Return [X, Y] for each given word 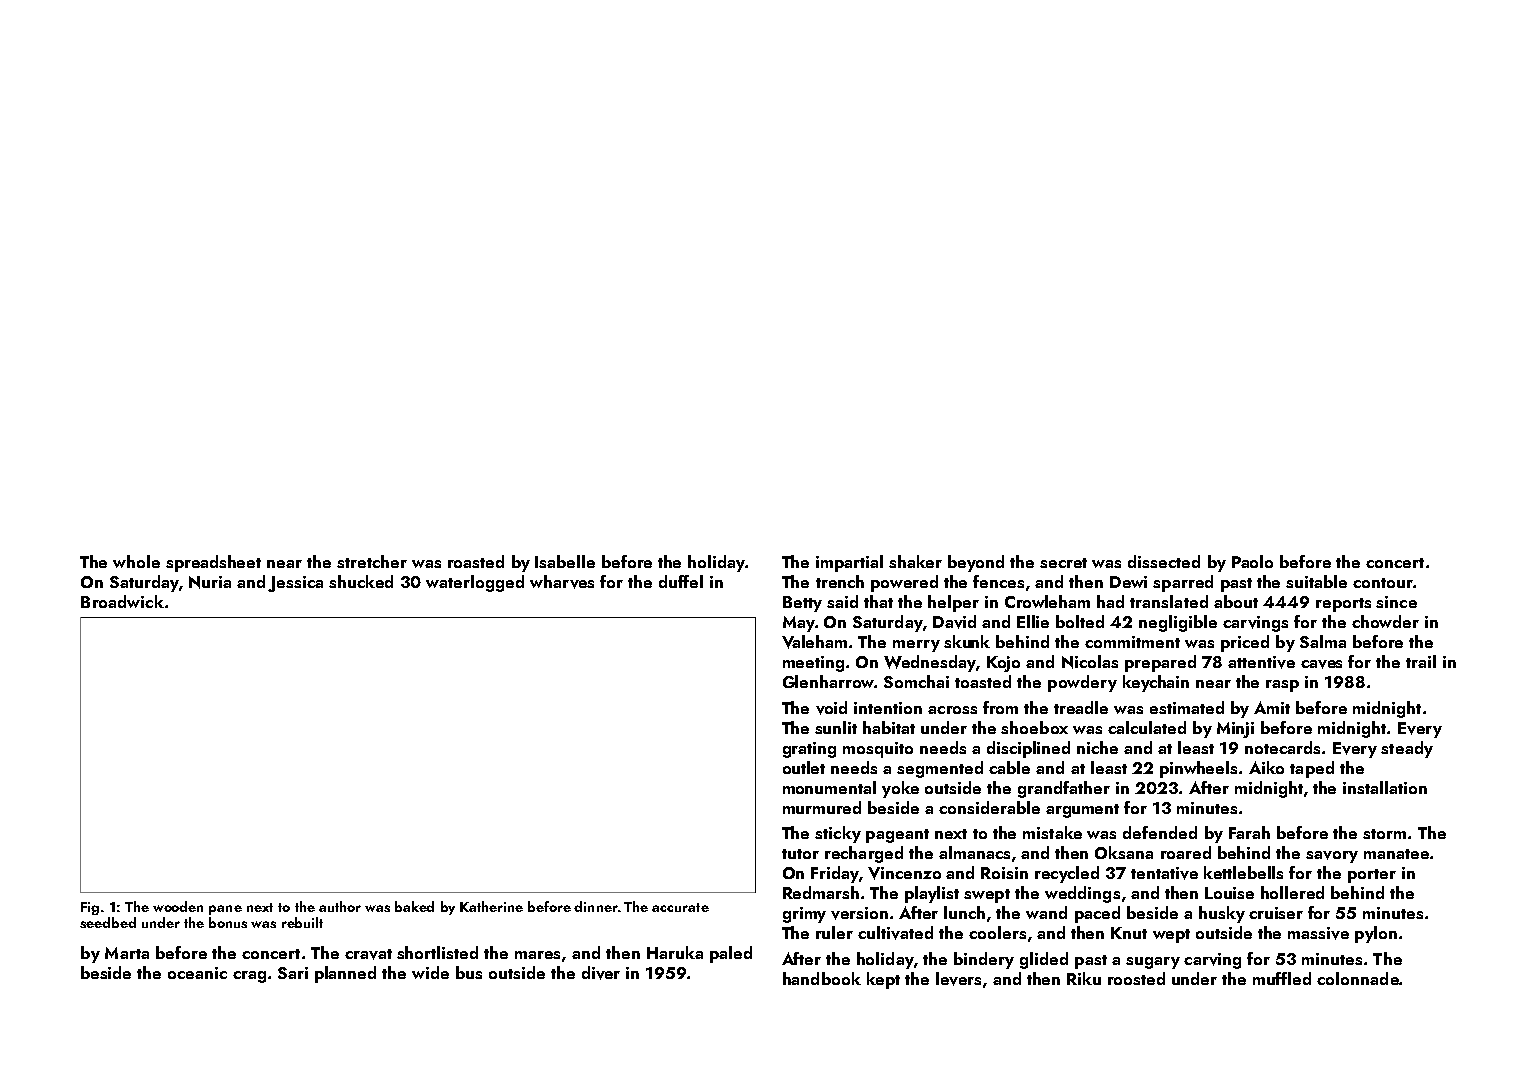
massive [1318, 933]
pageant [897, 836]
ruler [834, 932]
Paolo [1252, 561]
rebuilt [302, 922]
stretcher [372, 561]
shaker [915, 561]
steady [1407, 749]
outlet [804, 767]
